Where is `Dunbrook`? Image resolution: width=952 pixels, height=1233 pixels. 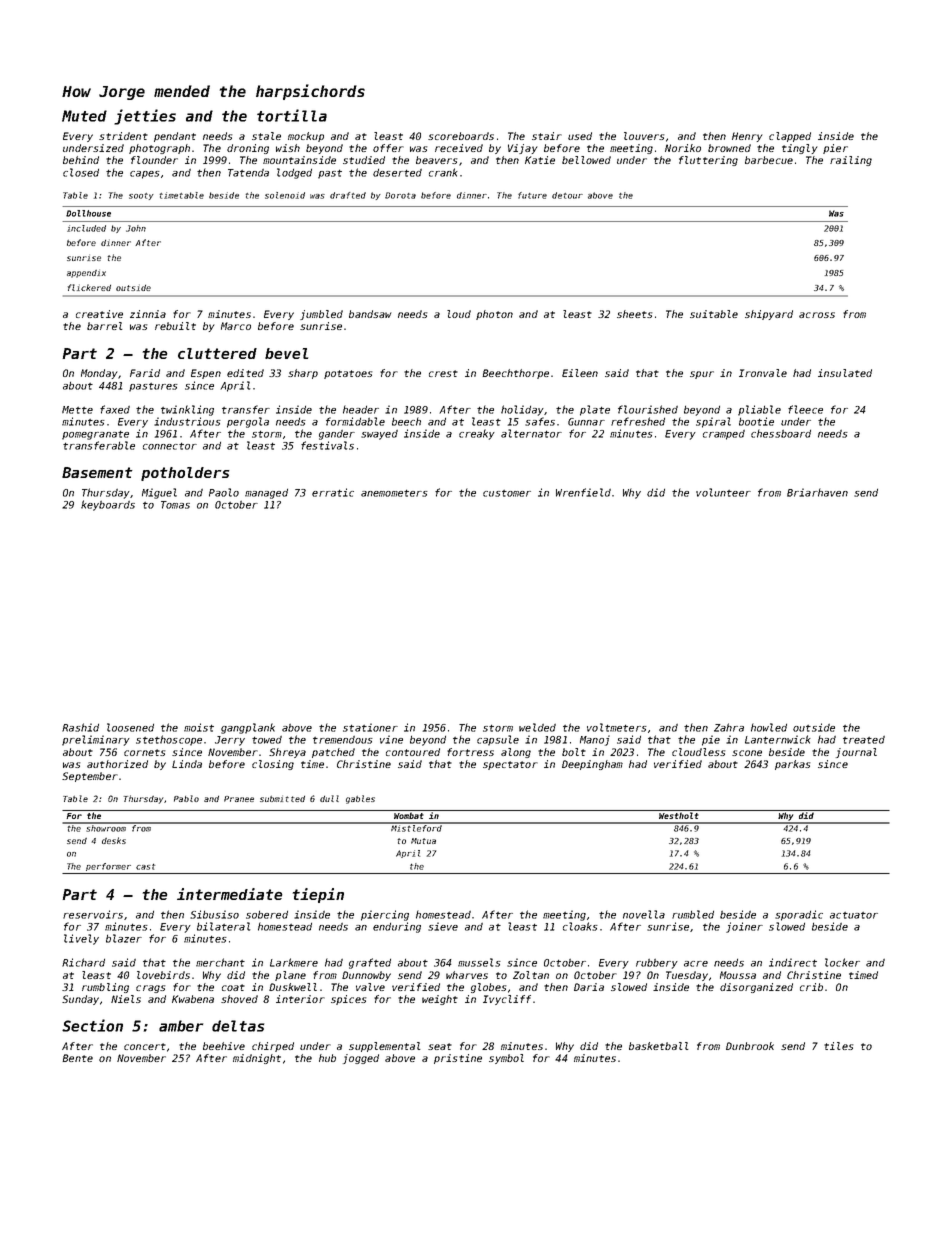
Dunbrook is located at coordinates (750, 1046).
